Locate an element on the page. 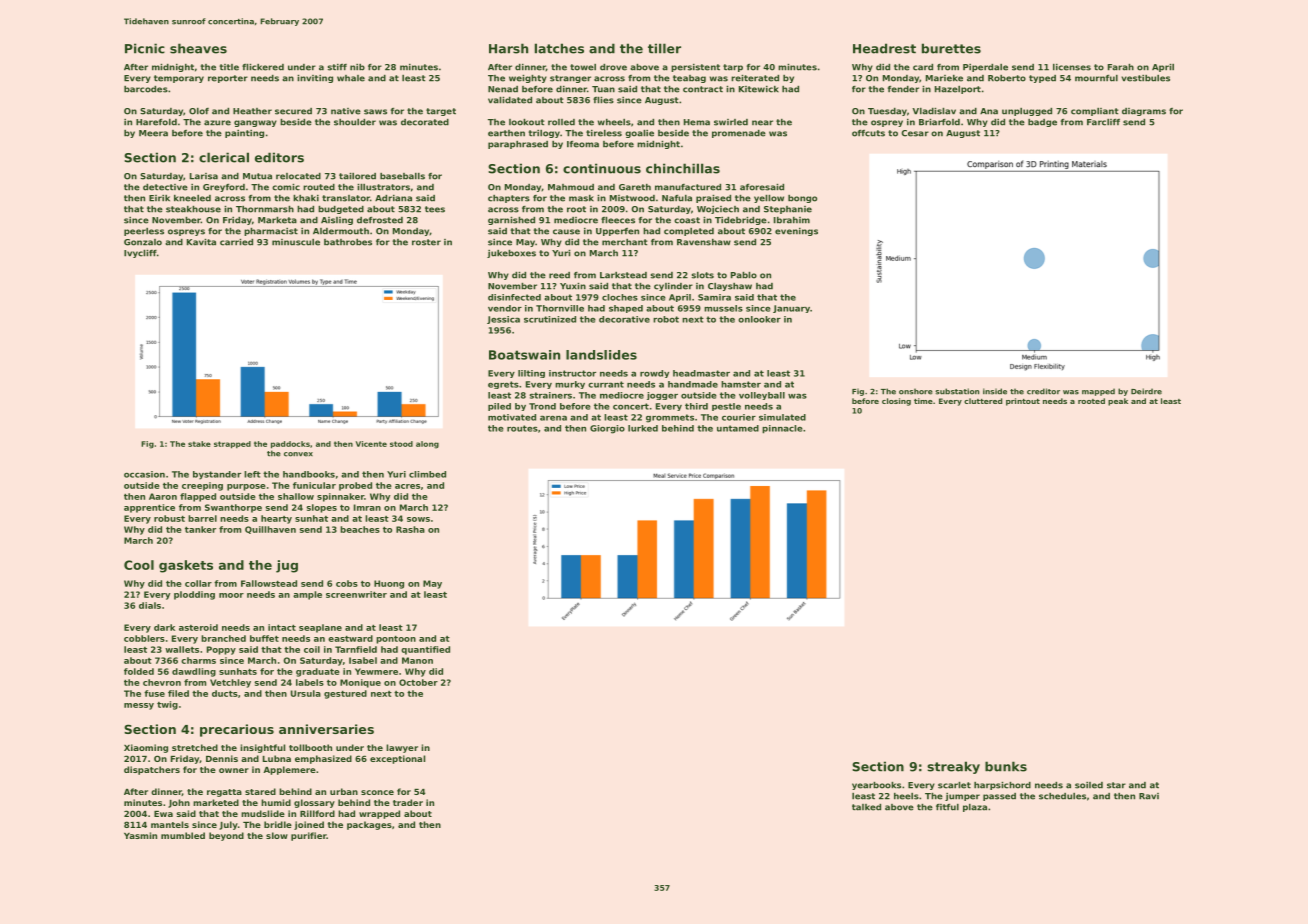  talked is located at coordinates (866, 807).
